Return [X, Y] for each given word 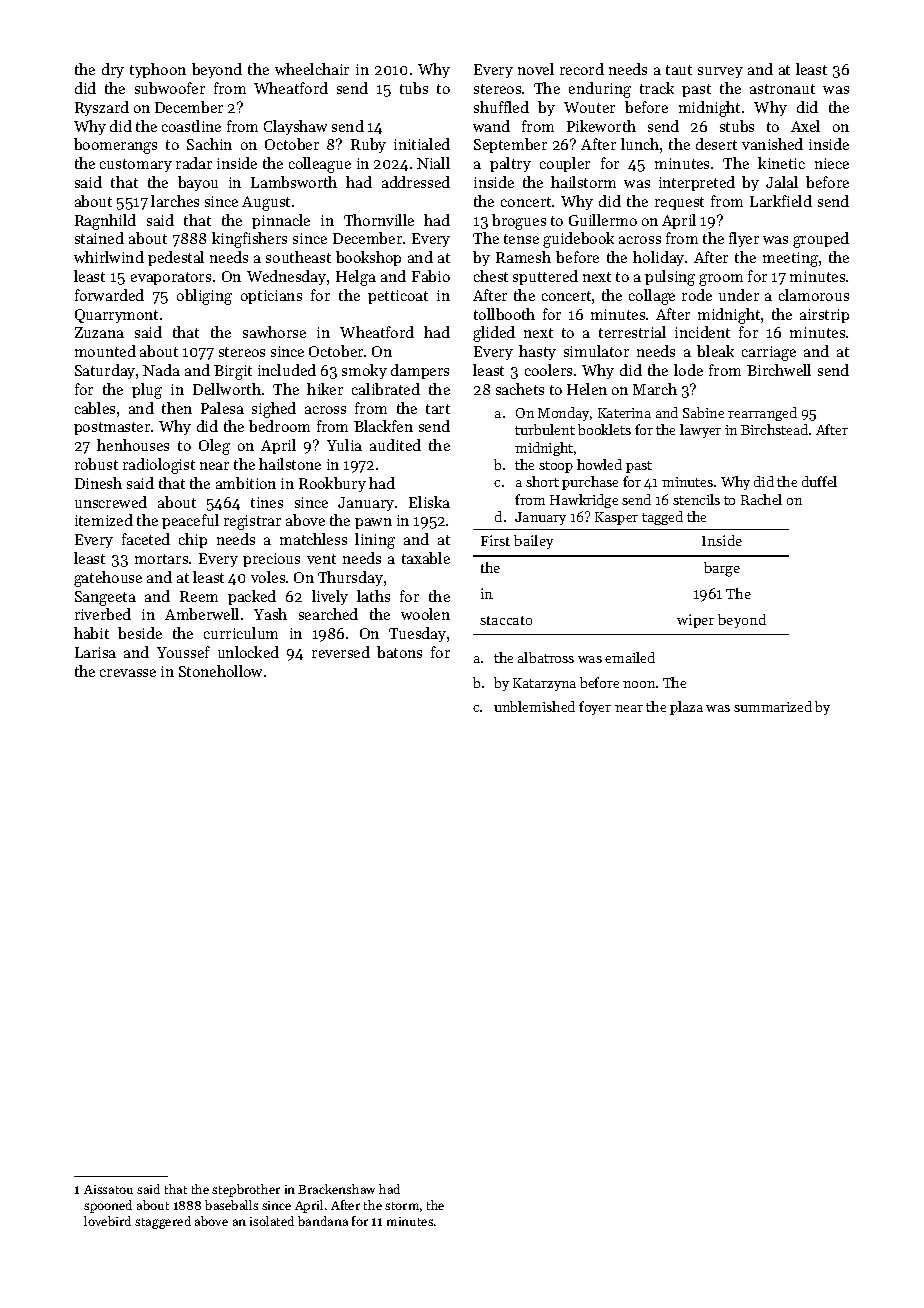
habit [91, 633]
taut [679, 70]
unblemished [534, 706]
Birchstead [774, 429]
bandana [323, 1221]
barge [722, 569]
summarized [773, 706]
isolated [272, 1221]
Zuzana [99, 332]
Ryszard [102, 108]
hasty [537, 352]
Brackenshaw [336, 1189]
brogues [519, 222]
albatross [546, 657]
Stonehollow [220, 671]
